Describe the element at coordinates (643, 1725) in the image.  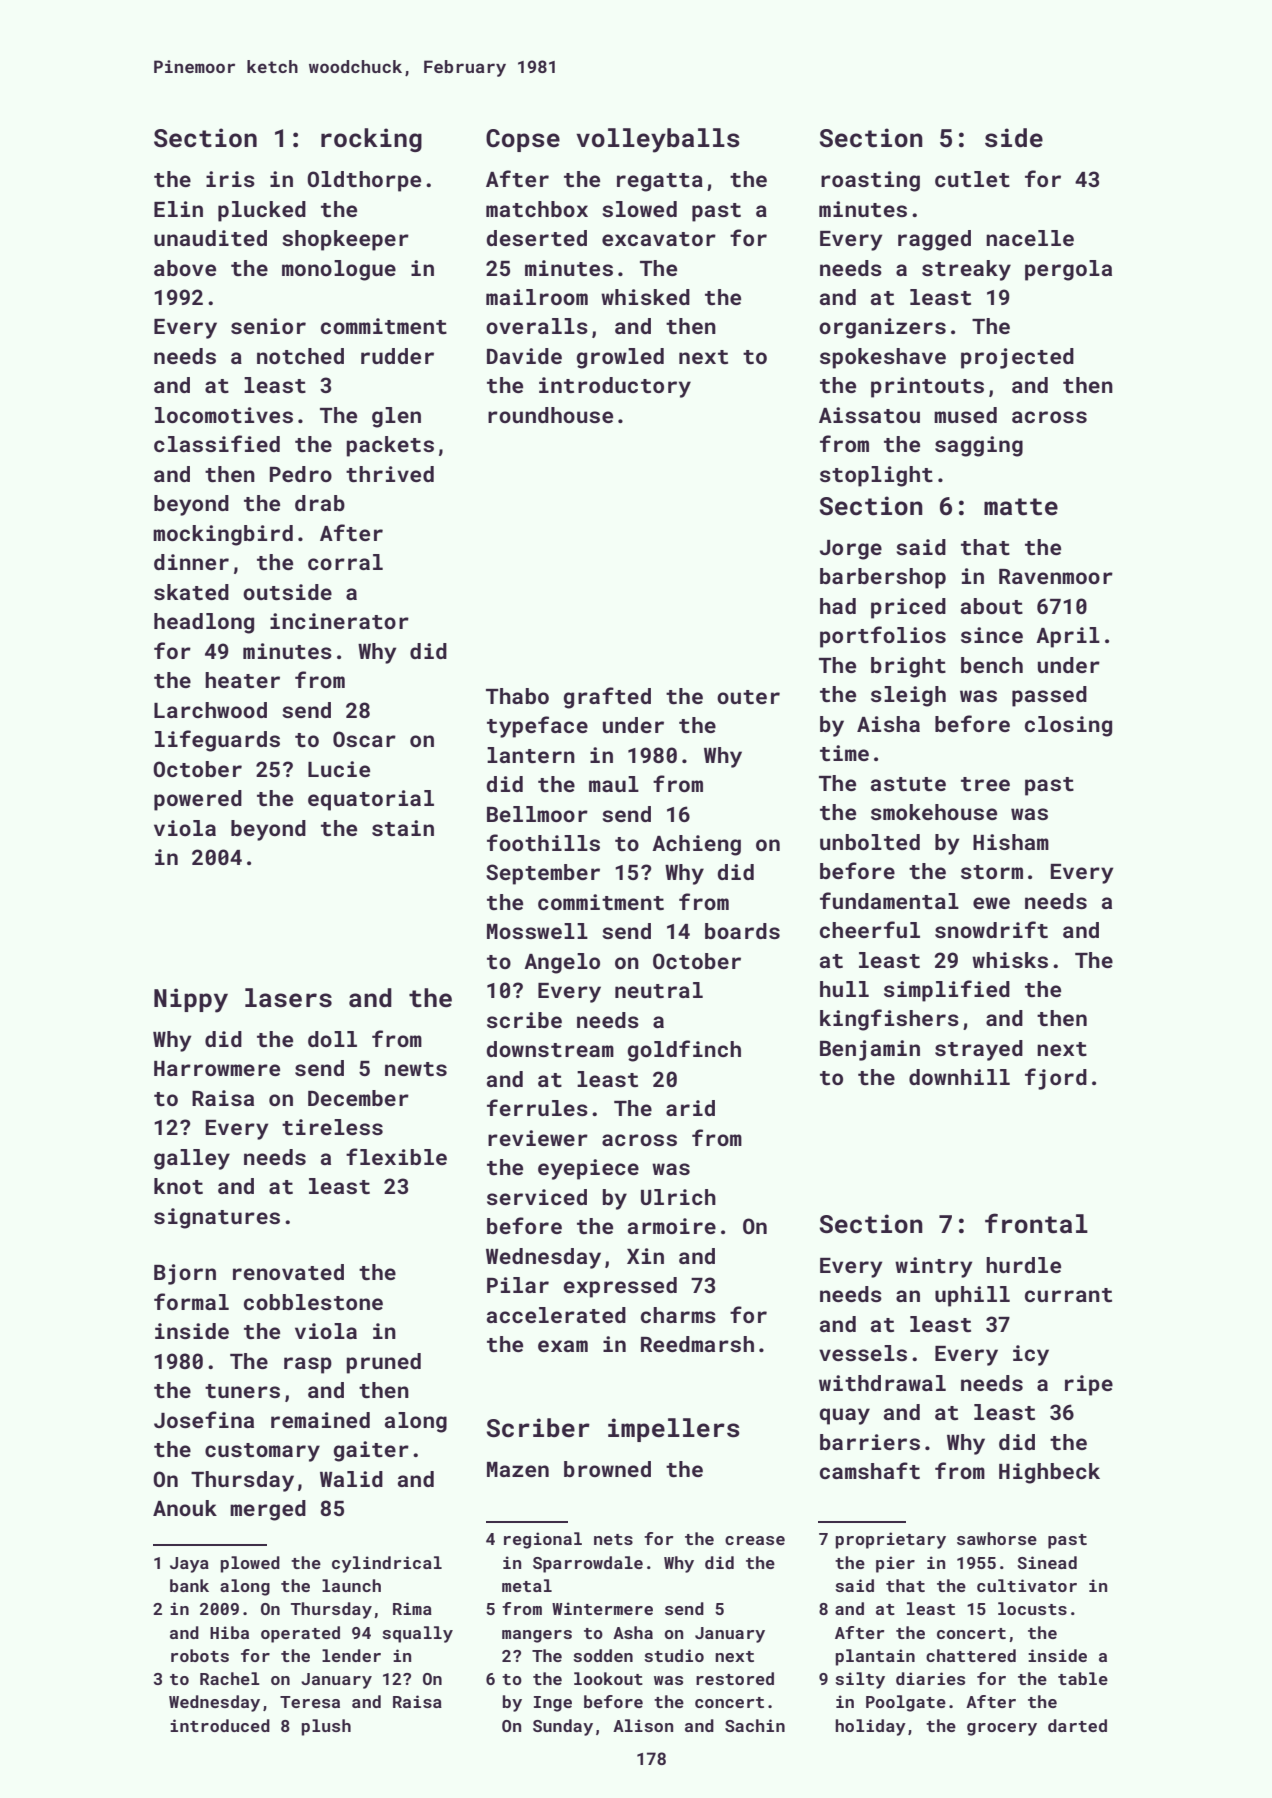
I see `Alison` at that location.
